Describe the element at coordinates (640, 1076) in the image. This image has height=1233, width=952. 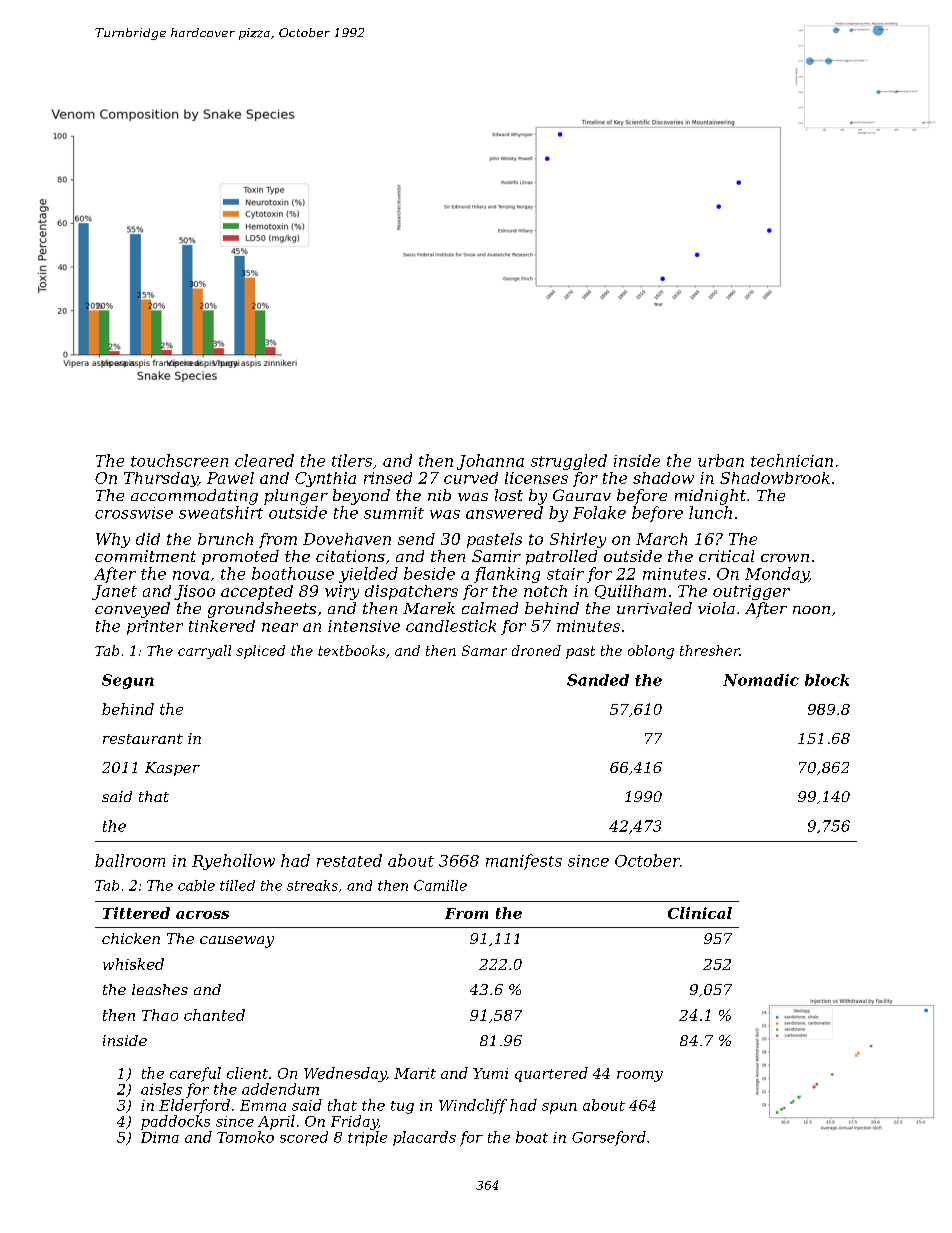
I see `roomy` at that location.
